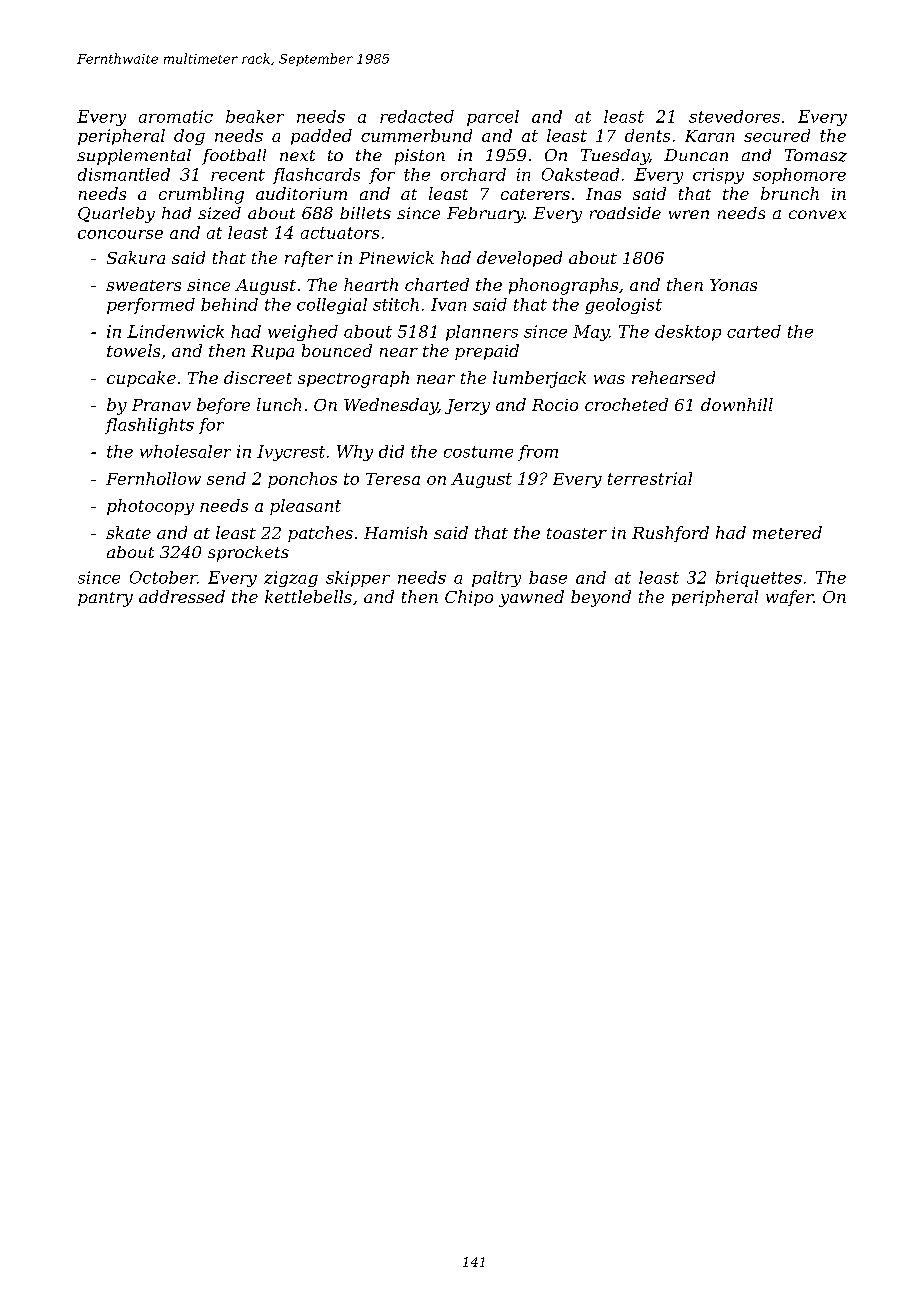  Describe the element at coordinates (689, 214) in the document. I see `wren` at that location.
